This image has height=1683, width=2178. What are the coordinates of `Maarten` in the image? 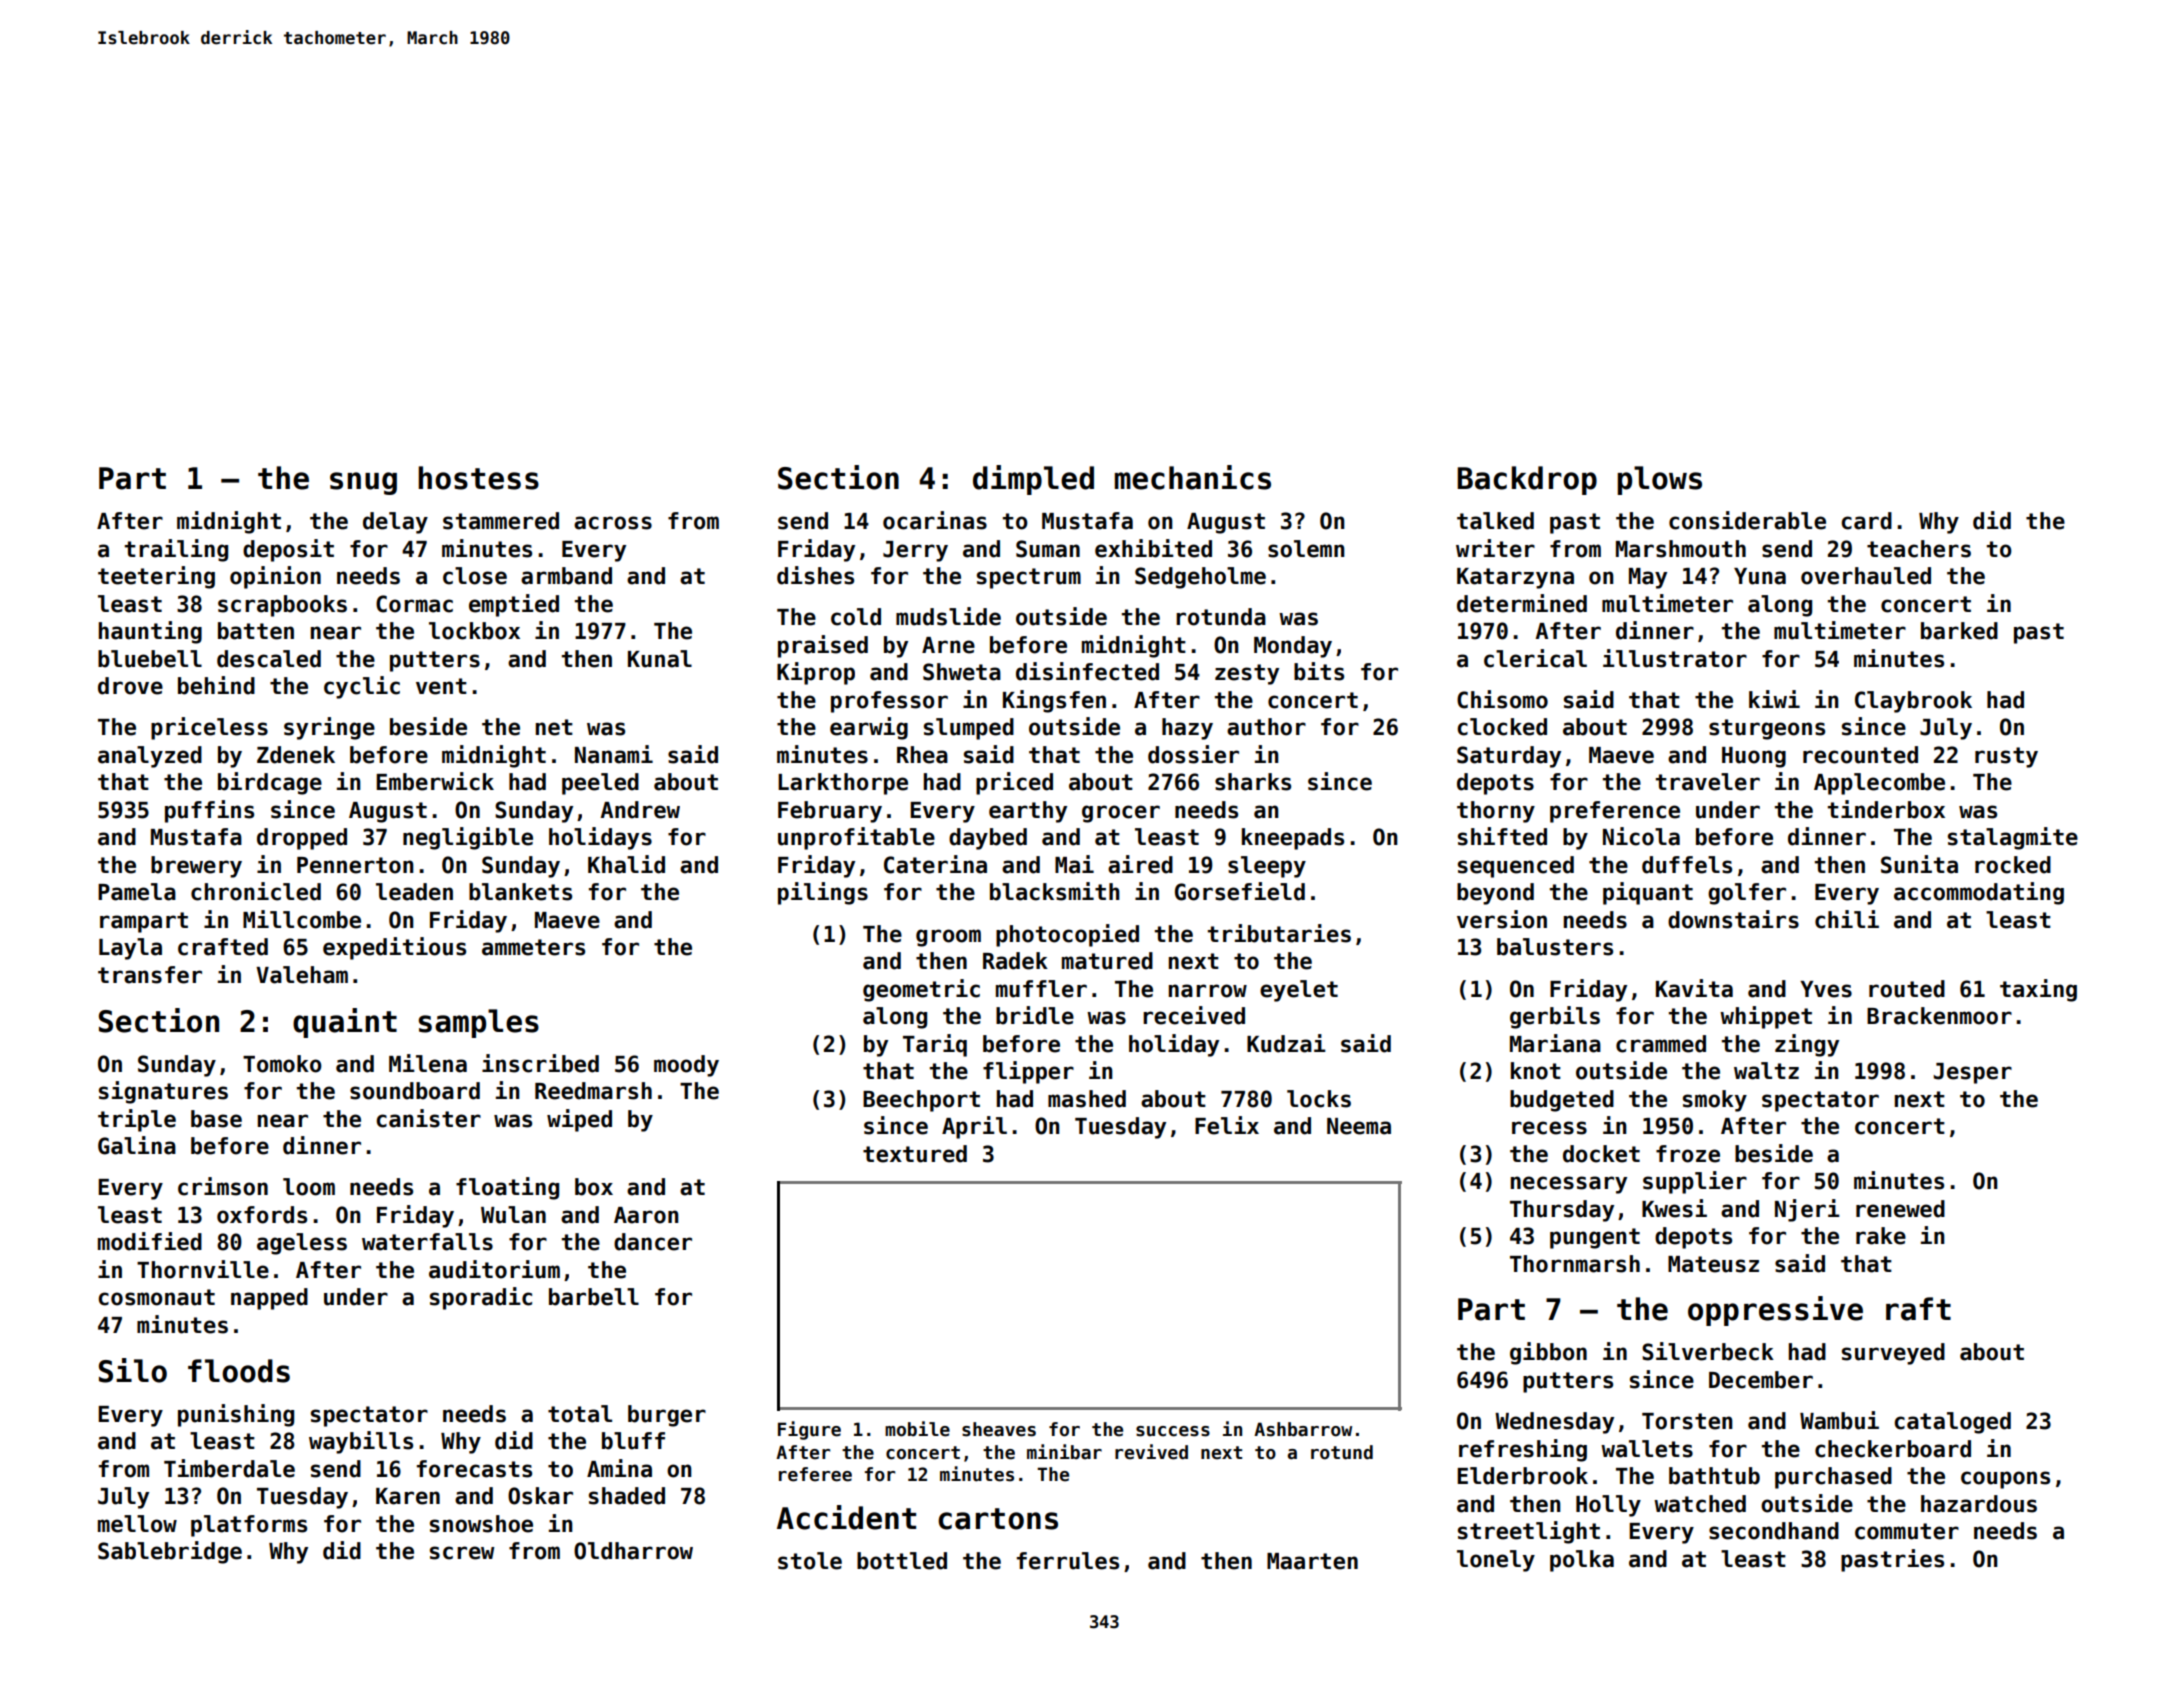 It's located at (1312, 1561).
